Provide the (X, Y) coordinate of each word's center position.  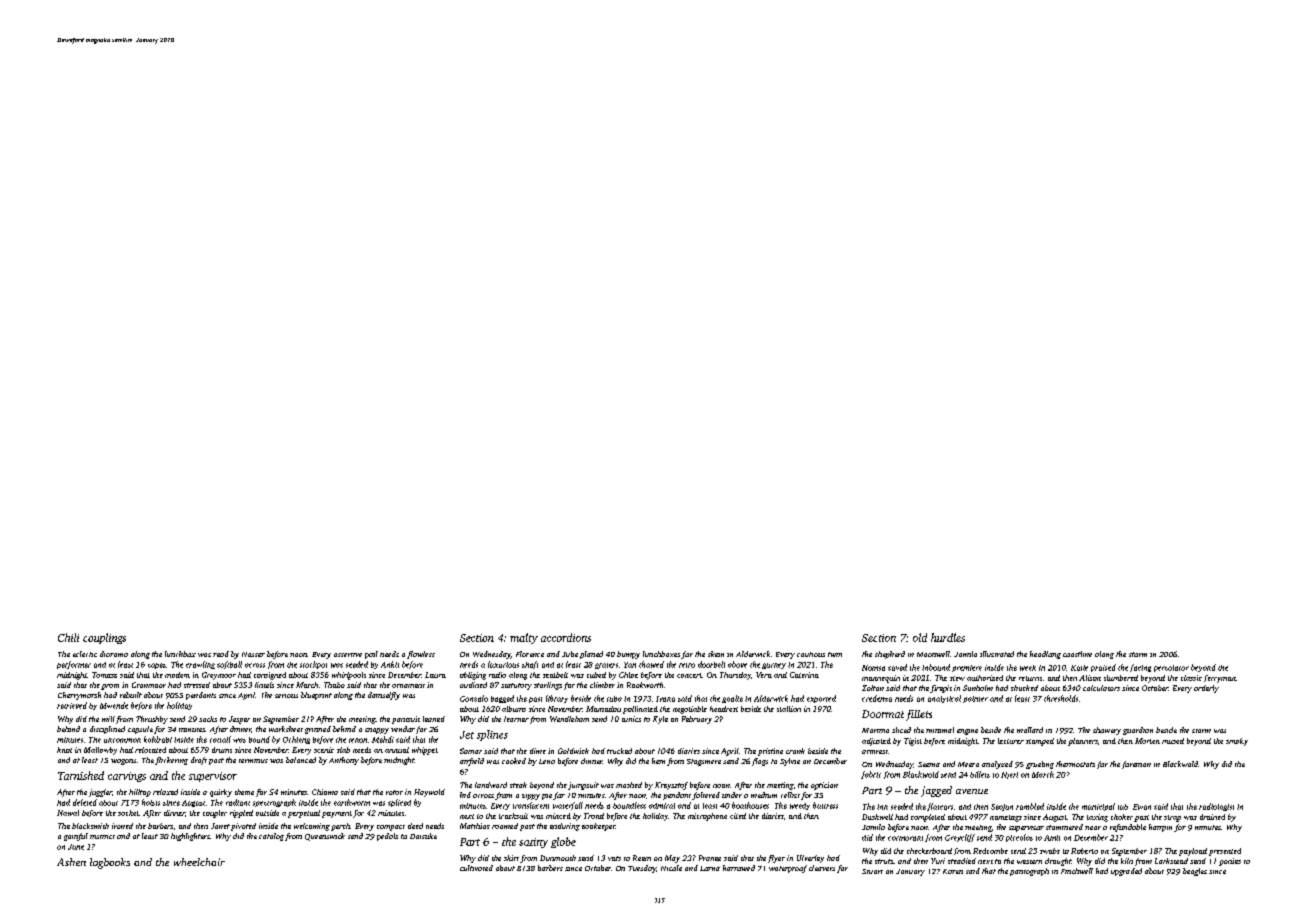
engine (967, 732)
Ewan (1142, 807)
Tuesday (642, 869)
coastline (1077, 654)
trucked (619, 751)
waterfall (568, 806)
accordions (566, 637)
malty (524, 638)
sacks (208, 719)
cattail (220, 739)
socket (128, 813)
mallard (1030, 730)
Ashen (71, 862)
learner (516, 719)
